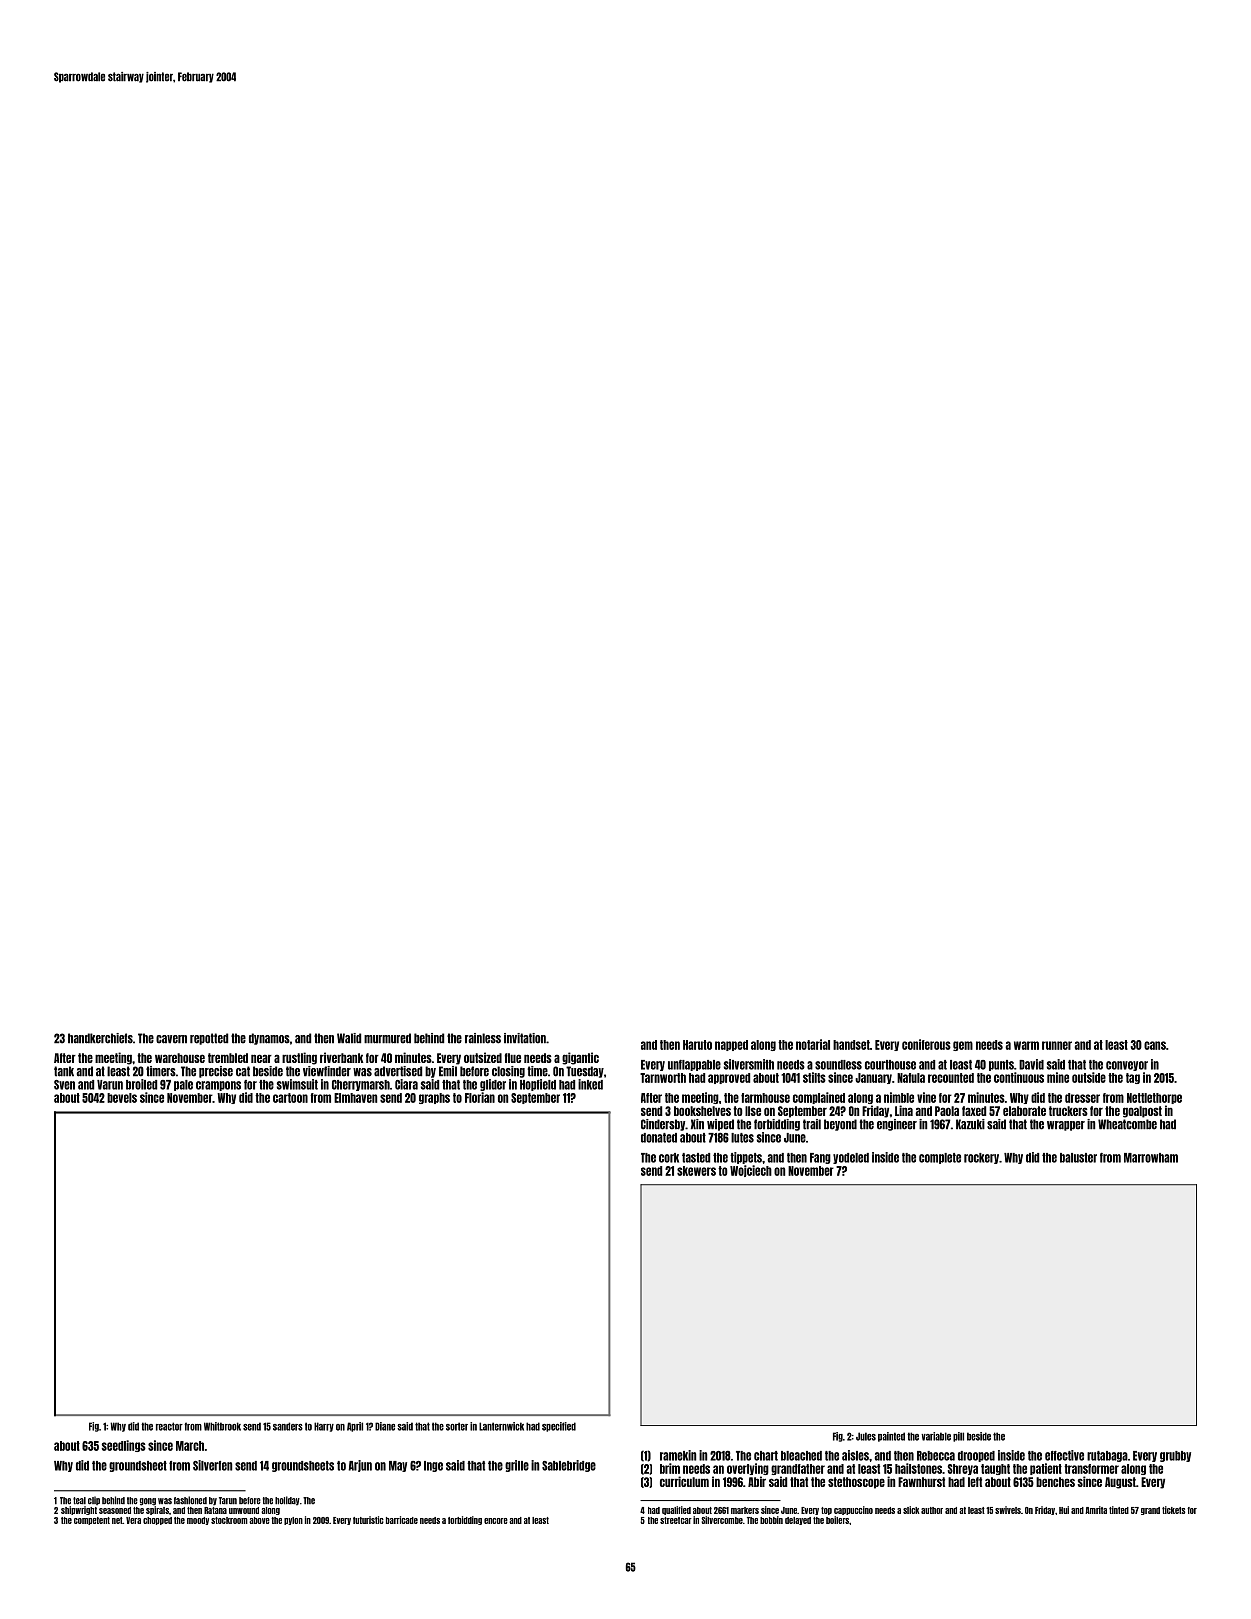 This image has height=1619, width=1251. What do you see at coordinates (290, 1098) in the image?
I see `cartoon` at bounding box center [290, 1098].
